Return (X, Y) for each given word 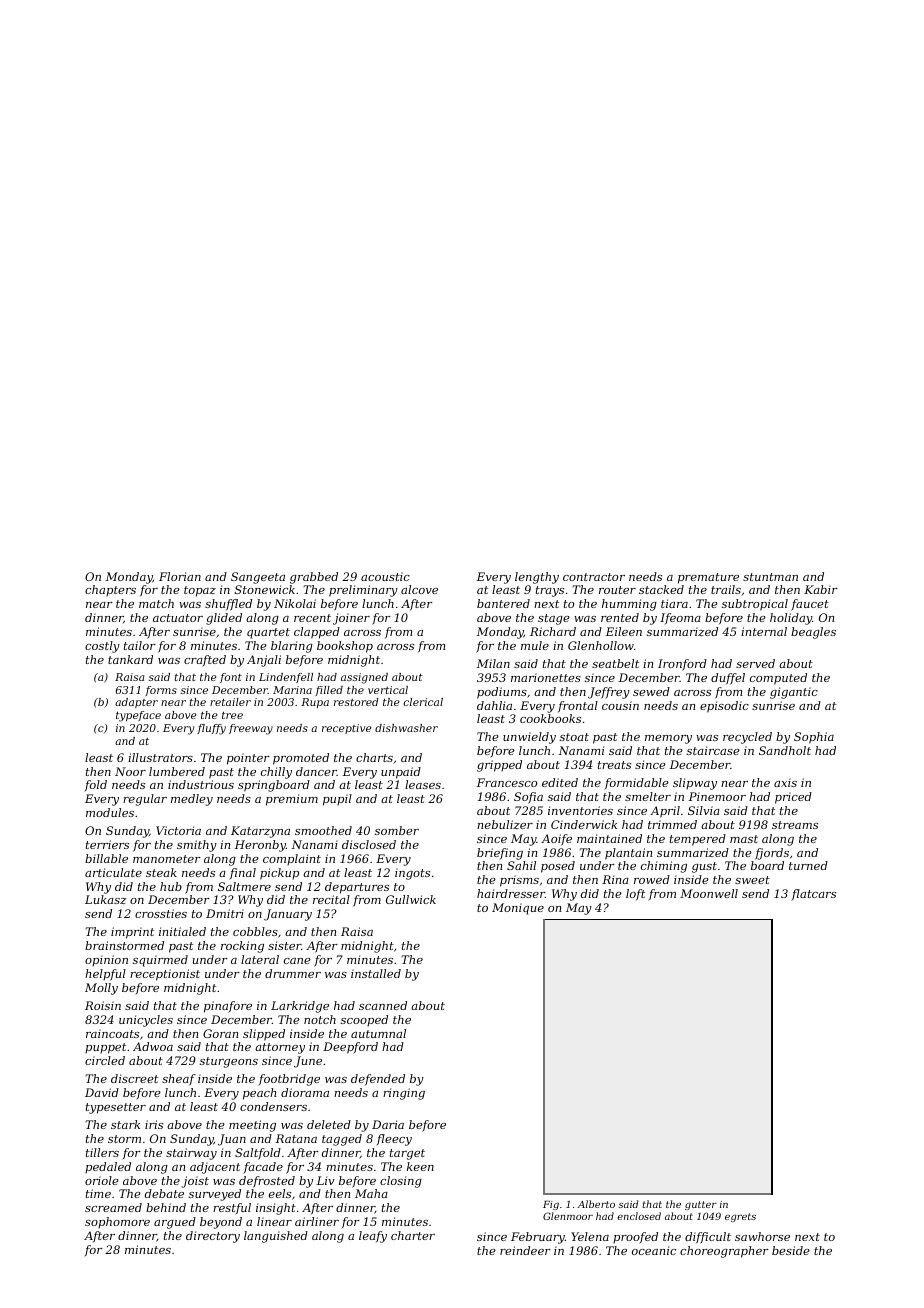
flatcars (813, 895)
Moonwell (709, 893)
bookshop (345, 647)
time (98, 1193)
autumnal (378, 1033)
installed (376, 973)
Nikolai (295, 603)
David (102, 1092)
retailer (230, 702)
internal (764, 631)
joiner (351, 619)
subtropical (755, 605)
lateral (260, 959)
